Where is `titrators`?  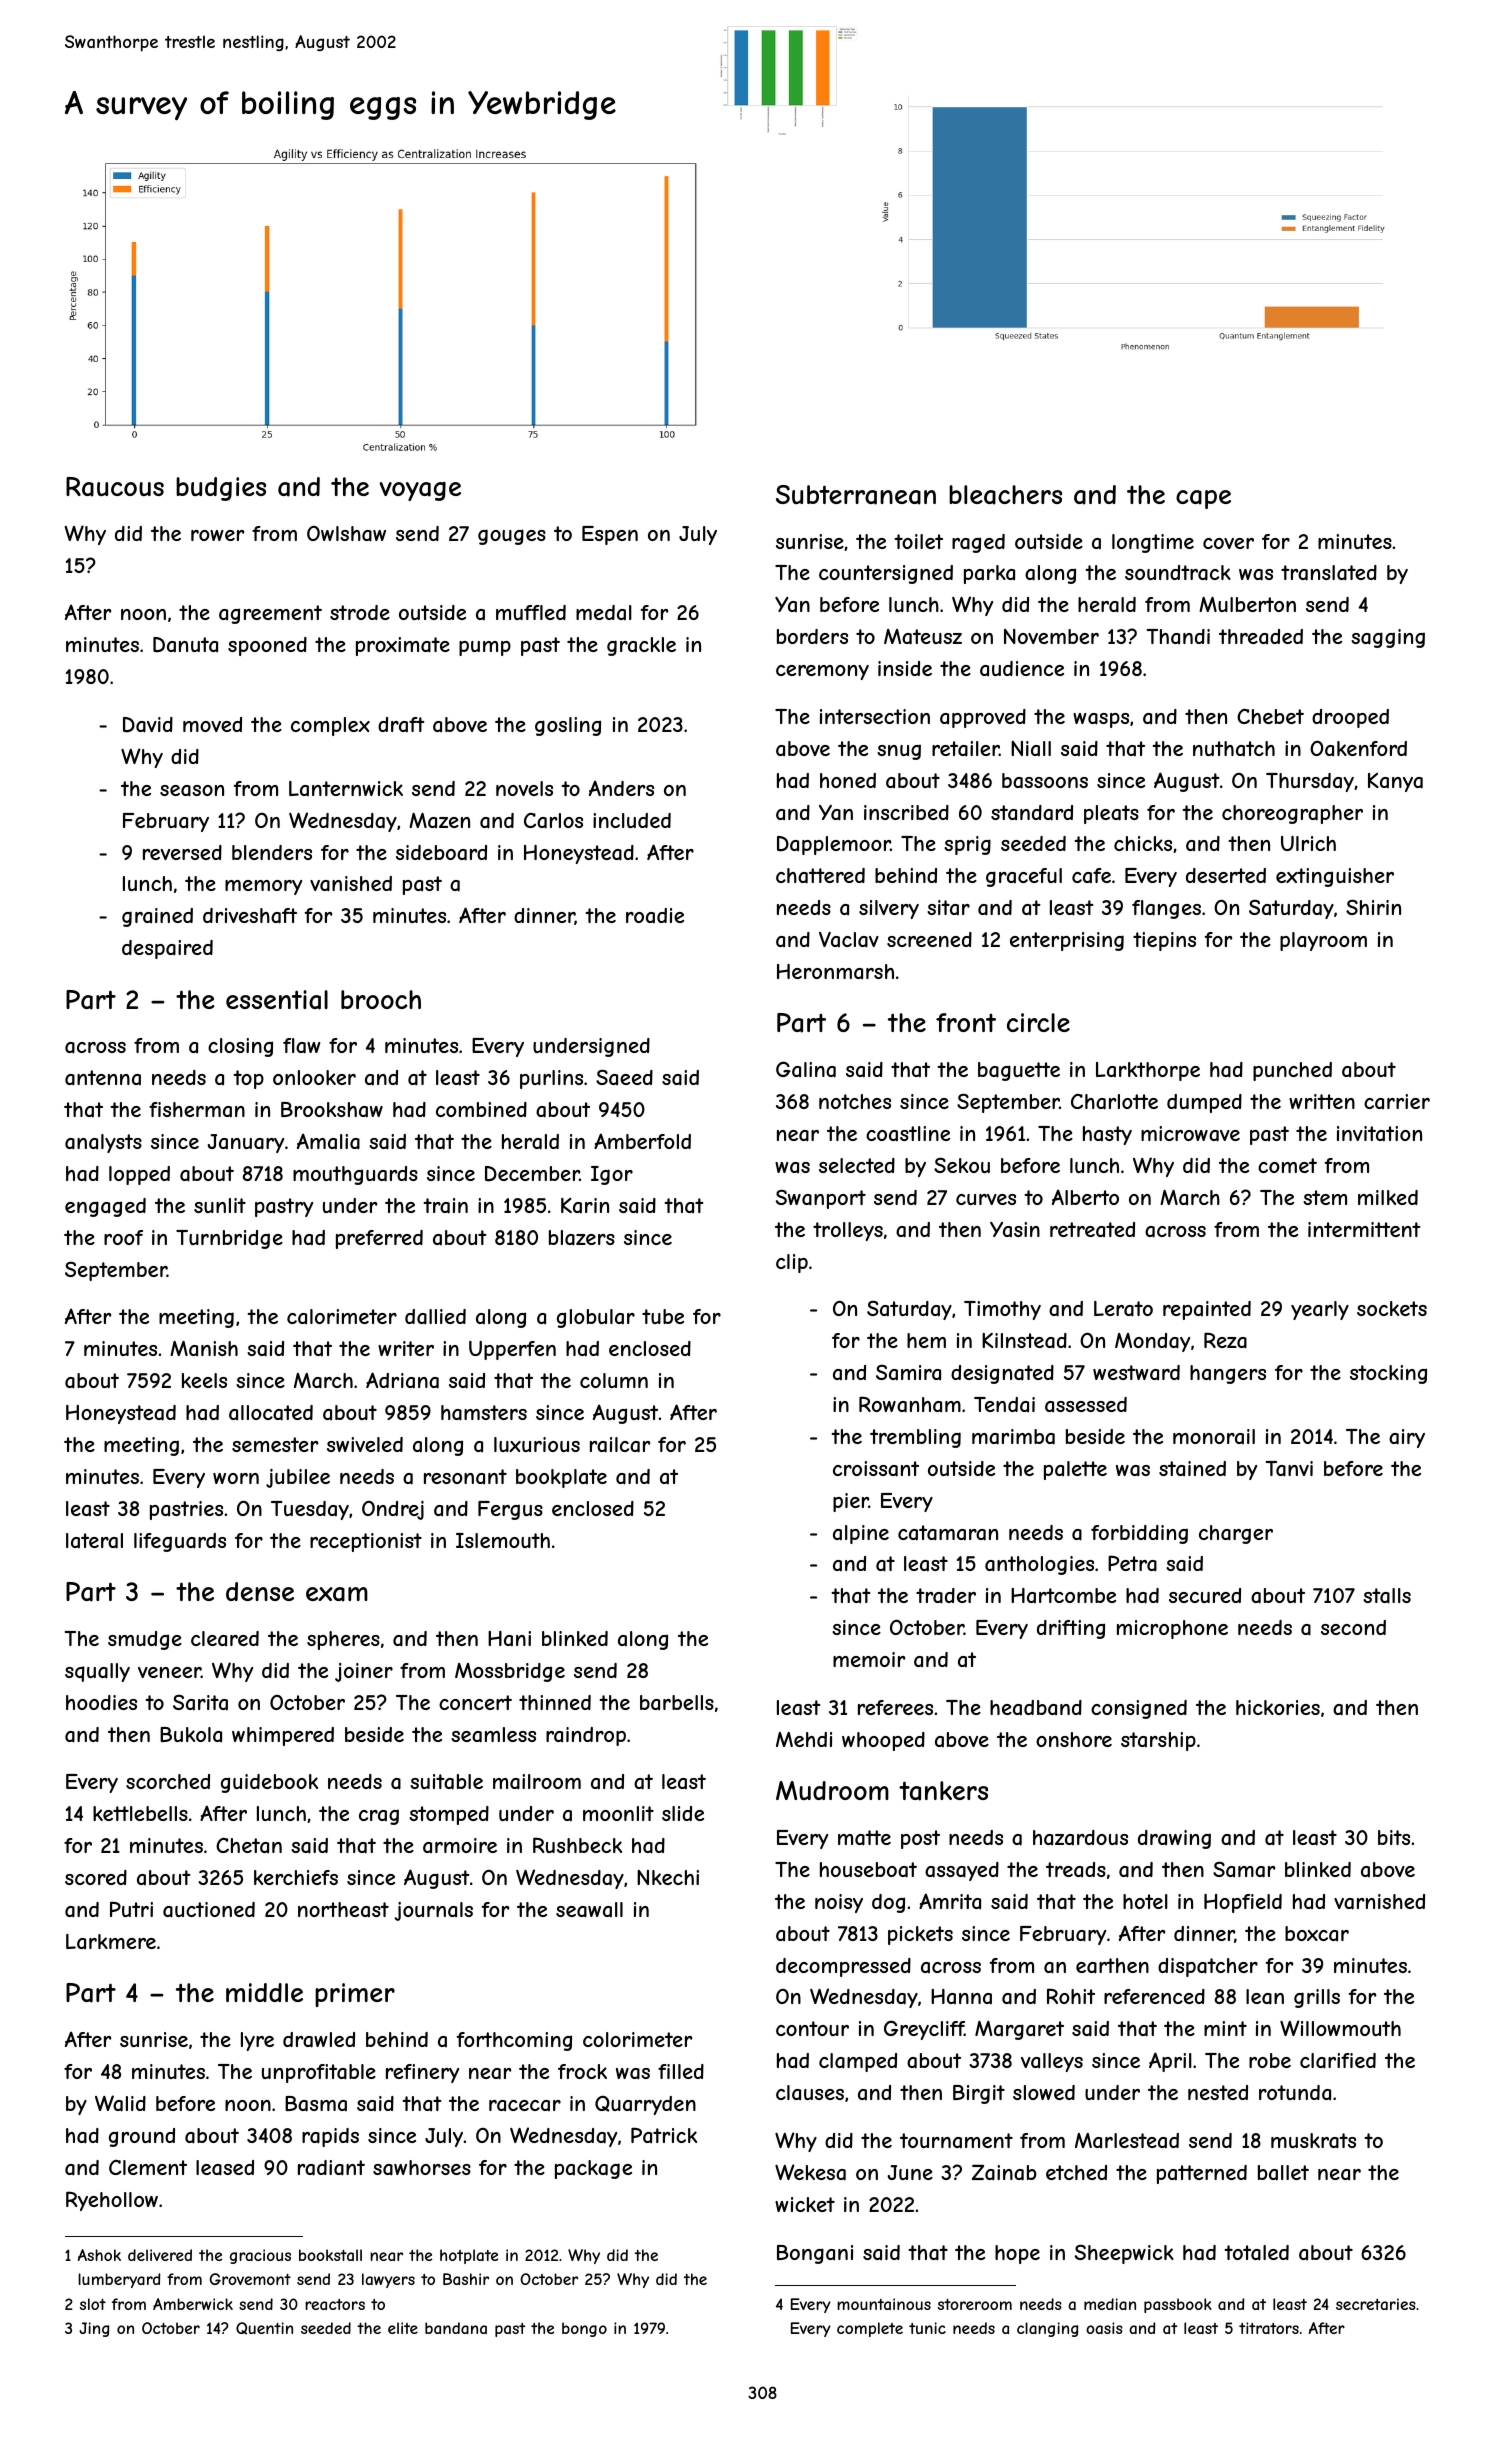 titrators is located at coordinates (1269, 2328).
